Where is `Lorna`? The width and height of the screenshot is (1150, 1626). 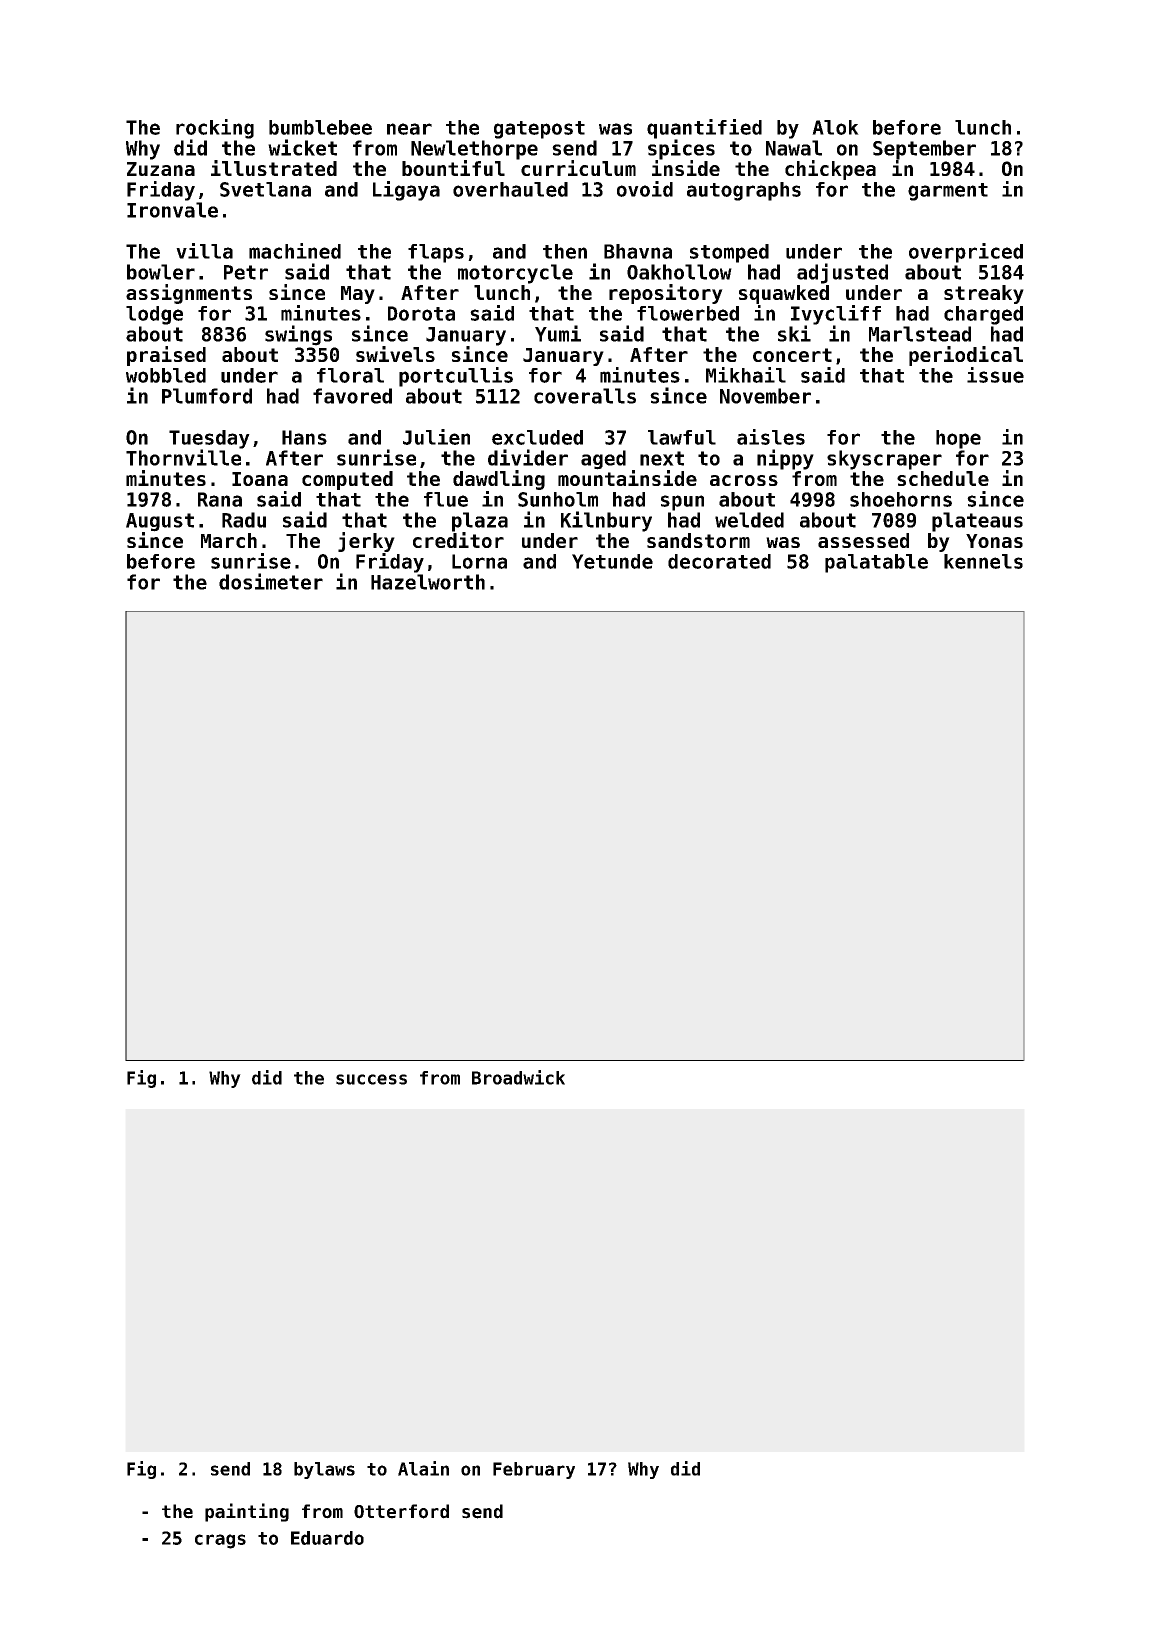 Lorna is located at coordinates (479, 561).
